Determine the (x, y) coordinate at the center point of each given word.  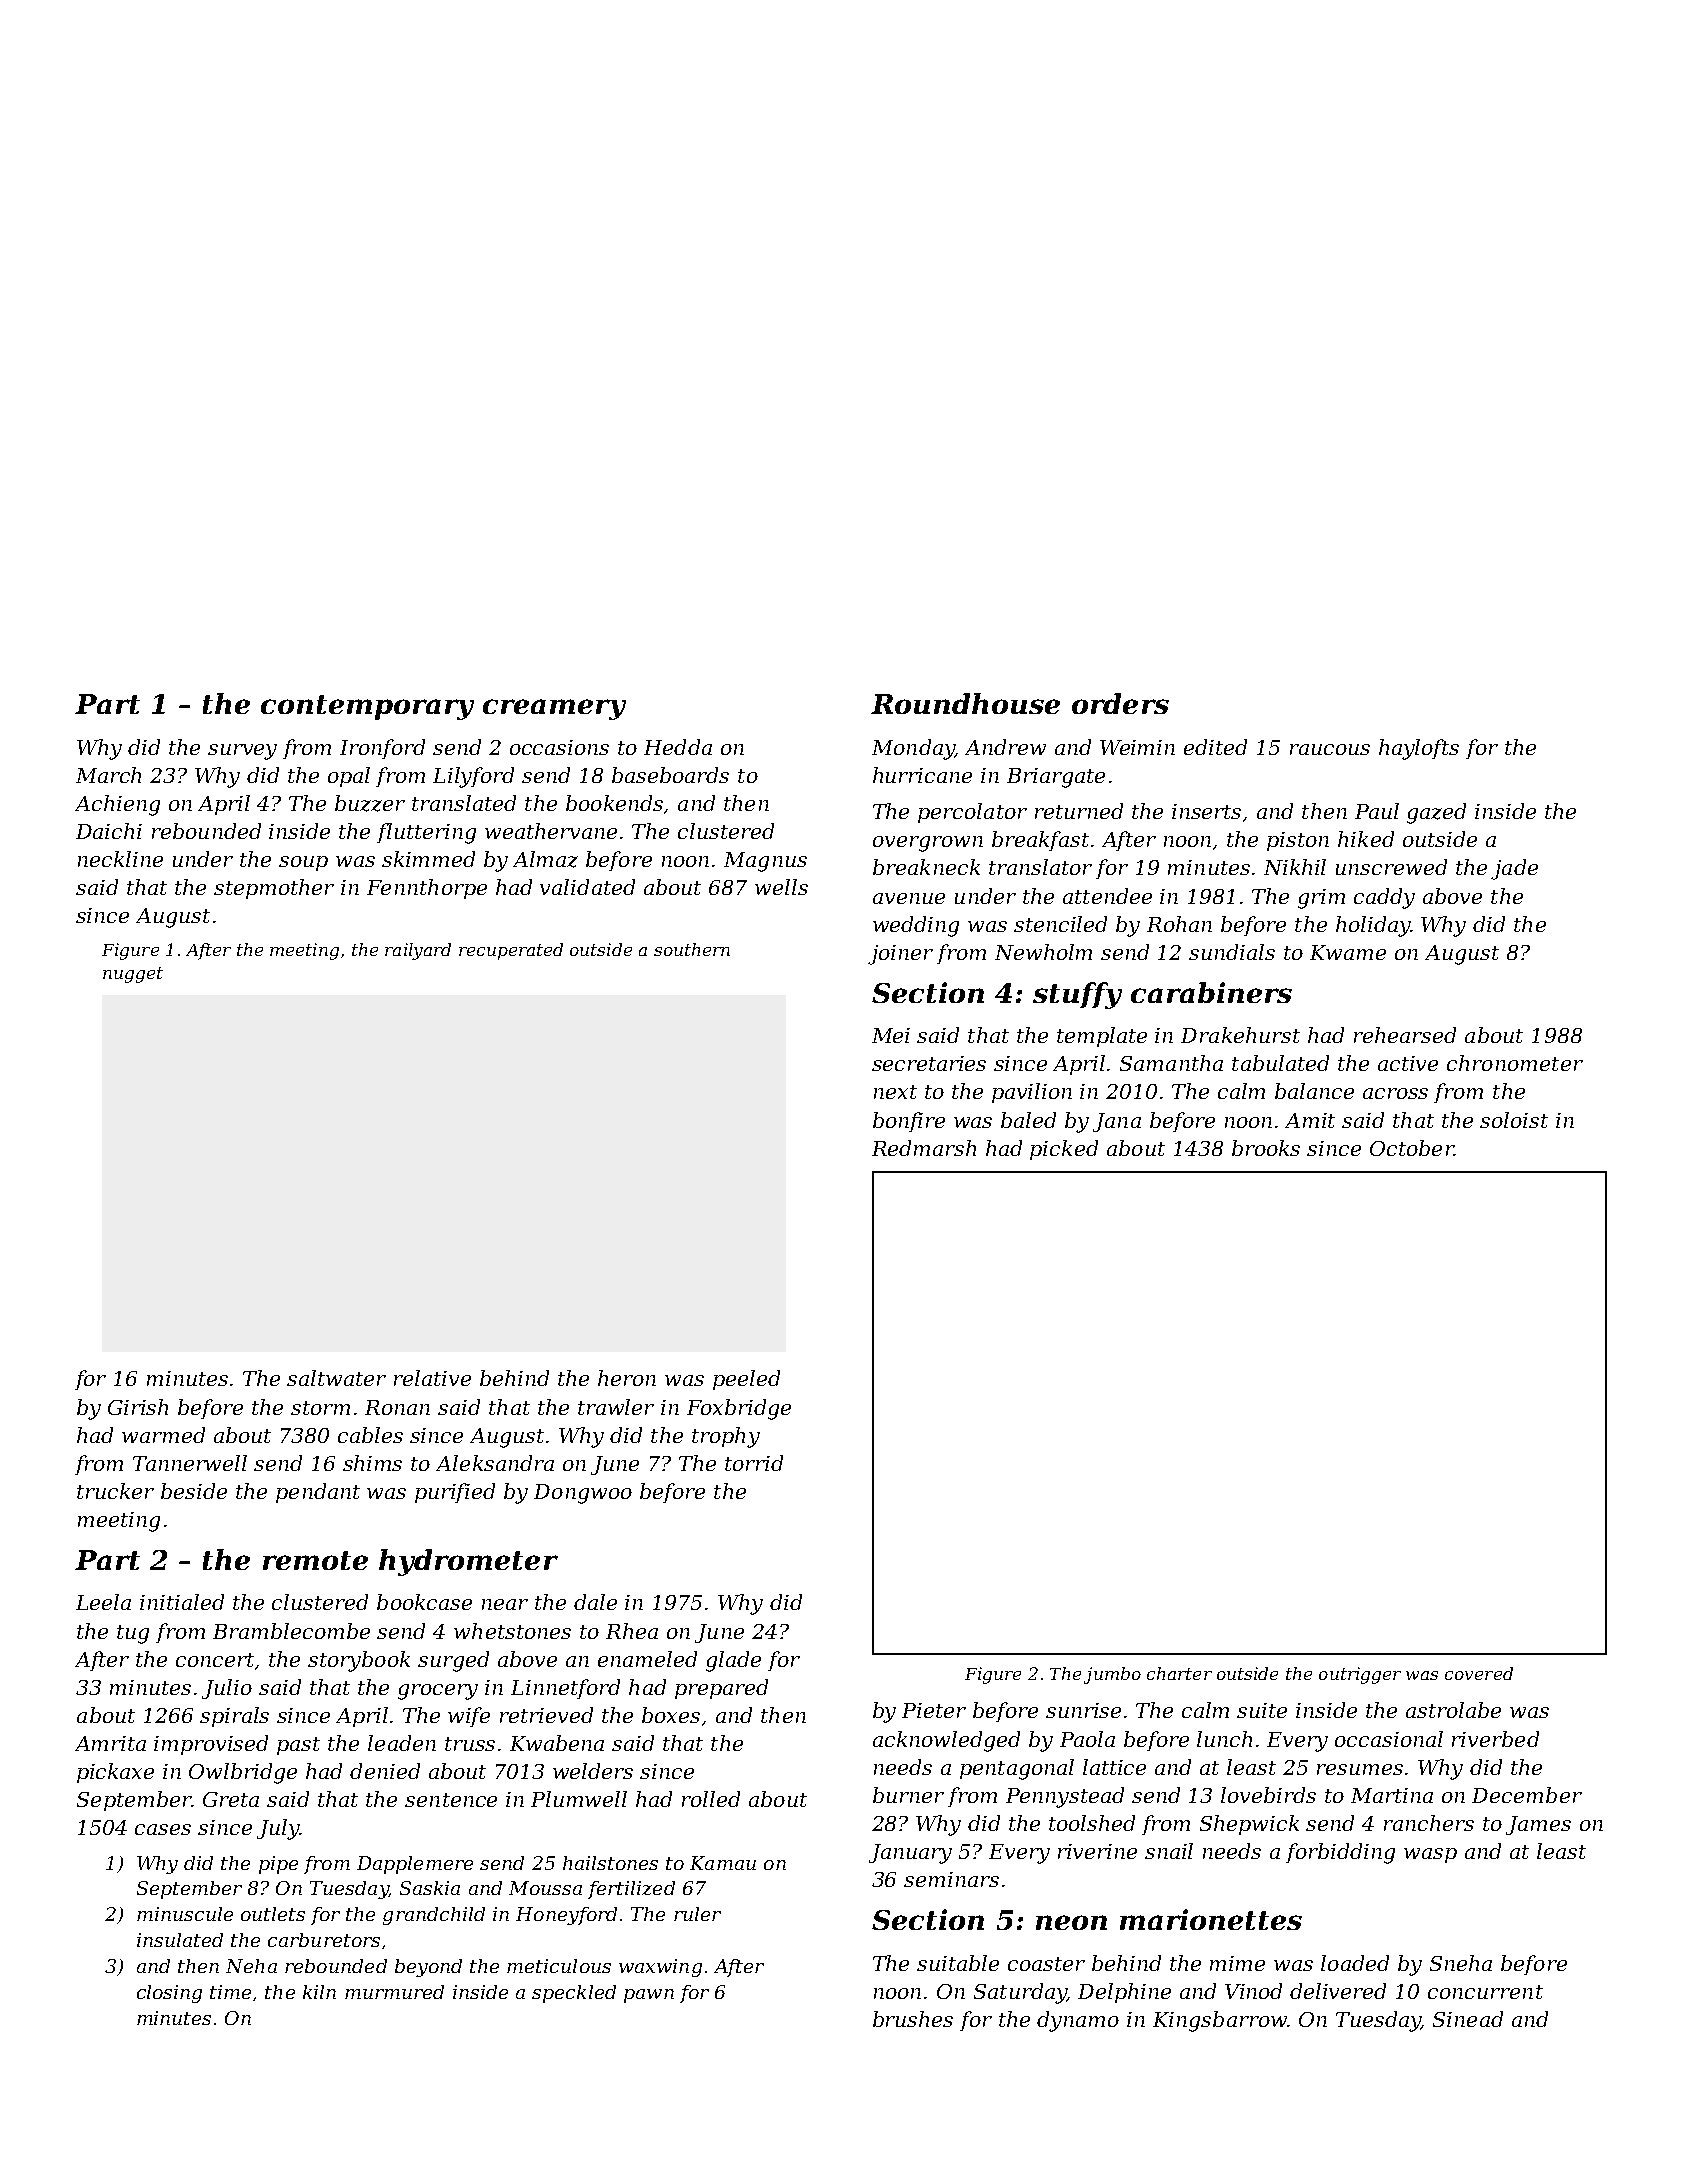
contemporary (367, 707)
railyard (418, 951)
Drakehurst (1240, 1035)
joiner (900, 955)
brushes (913, 2019)
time (230, 1992)
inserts (1206, 811)
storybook (359, 1661)
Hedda (678, 747)
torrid (754, 1463)
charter (1179, 1673)
